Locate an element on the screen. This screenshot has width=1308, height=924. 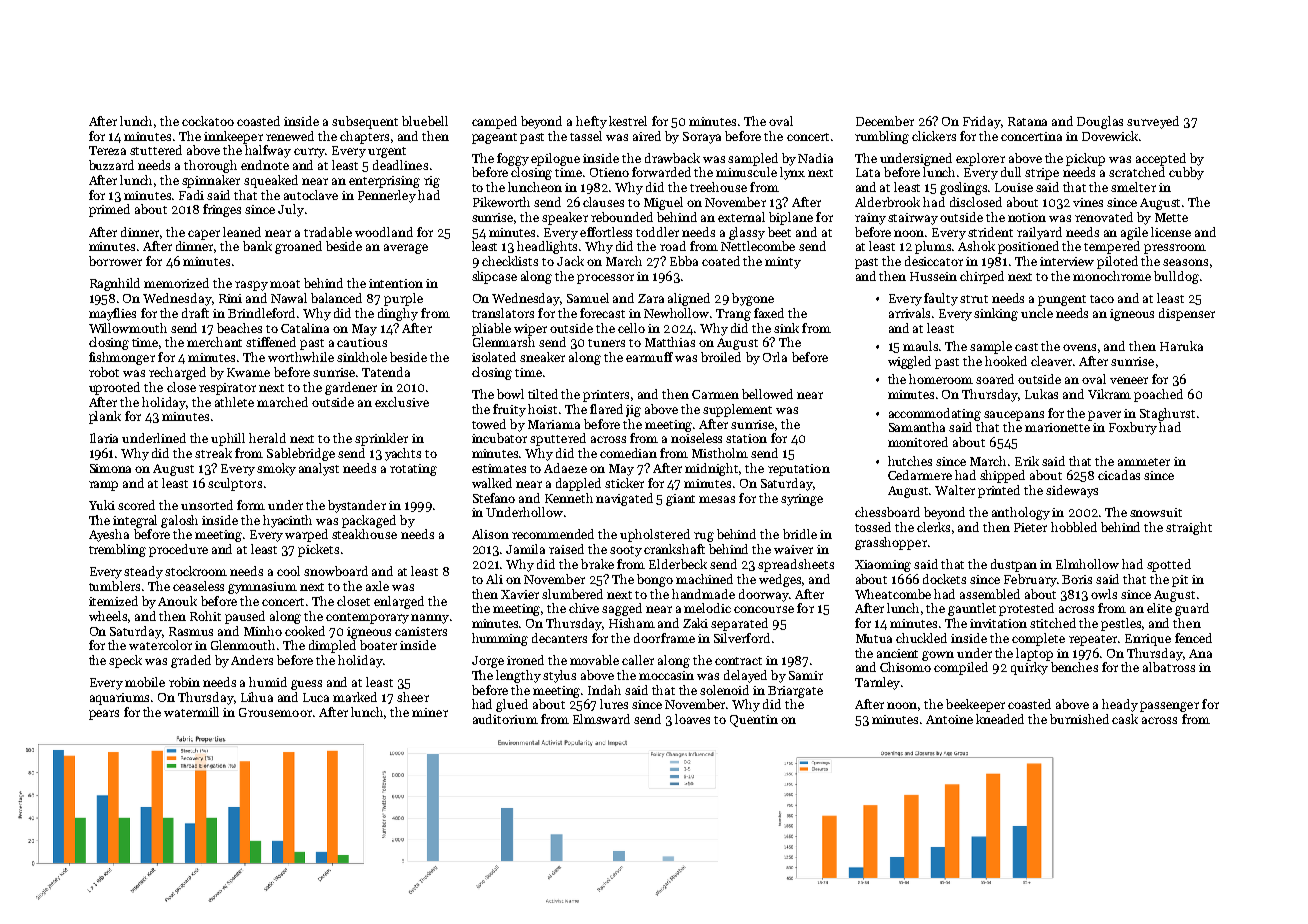
spinnaker is located at coordinates (211, 181).
